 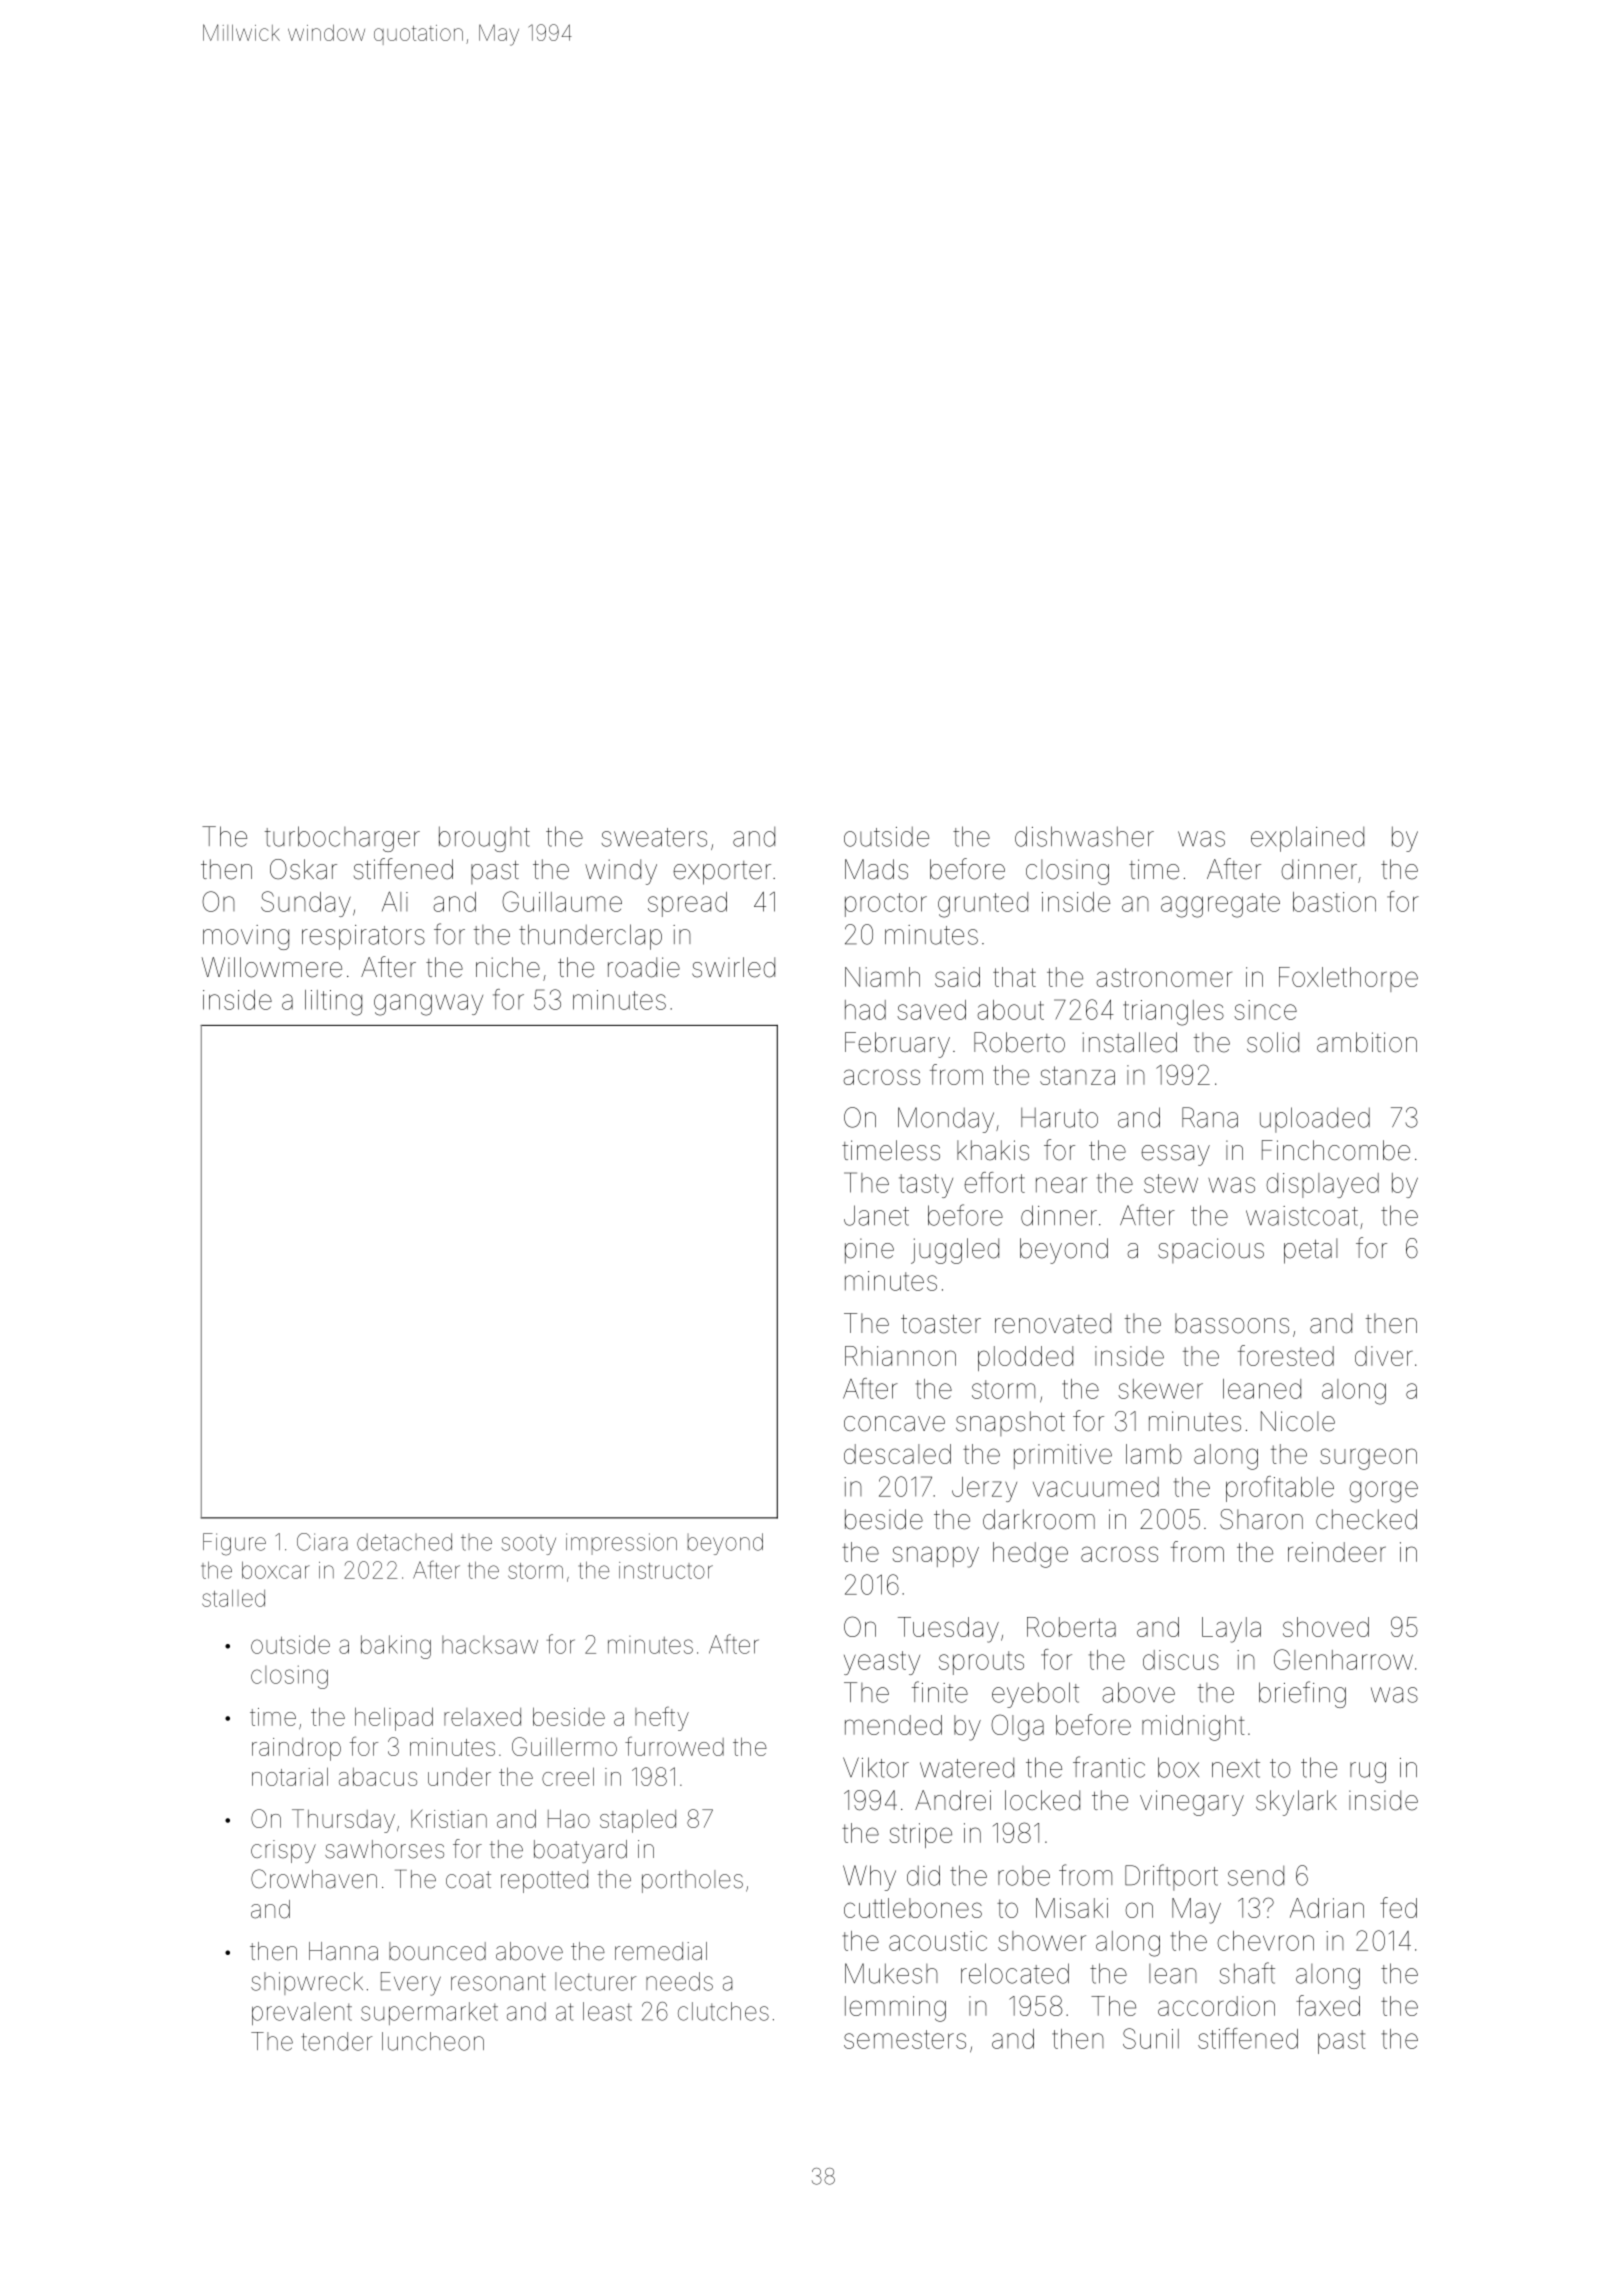 What do you see at coordinates (869, 1251) in the page?
I see `pine` at bounding box center [869, 1251].
